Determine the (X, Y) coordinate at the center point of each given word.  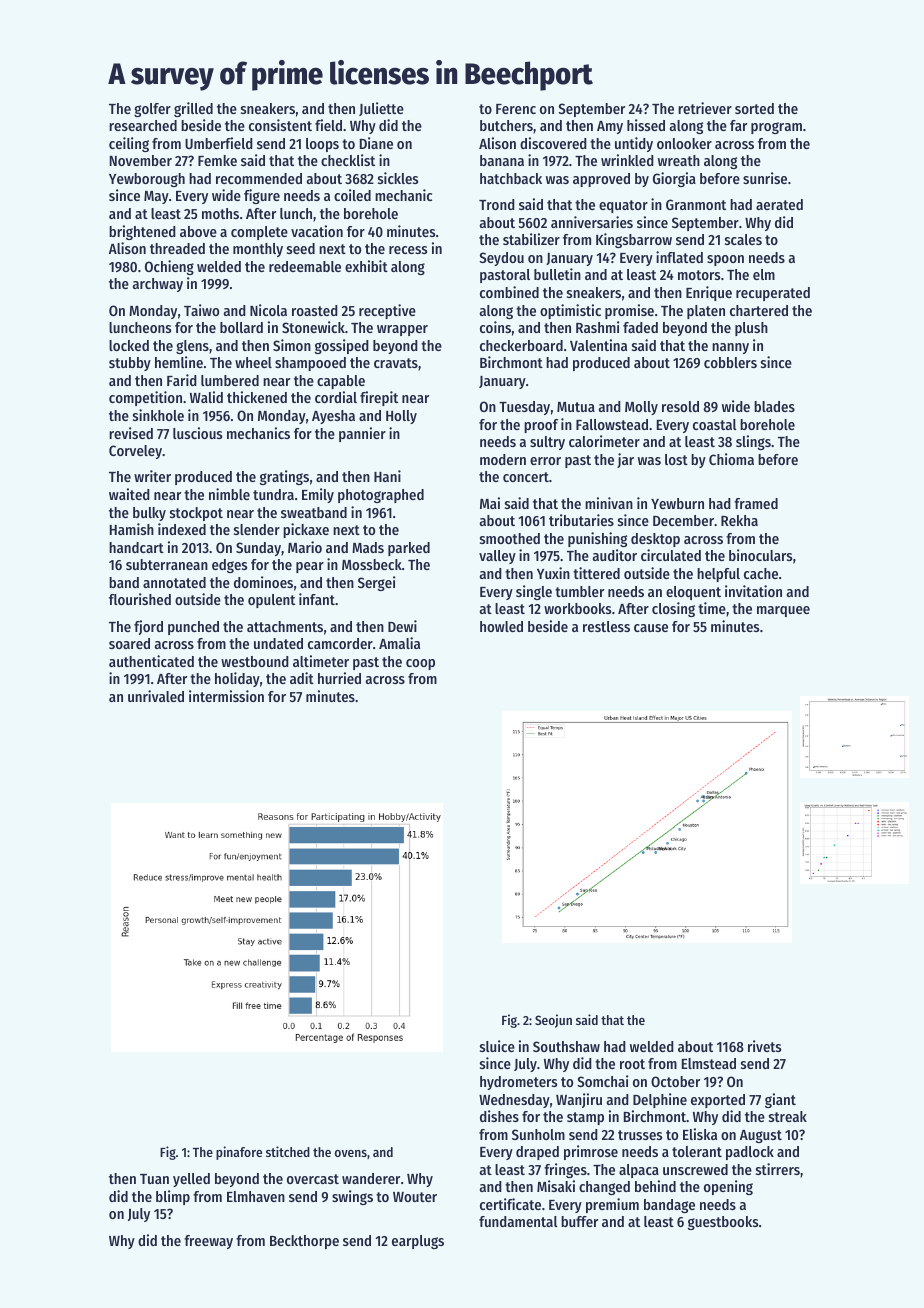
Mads (368, 547)
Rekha (739, 520)
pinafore (239, 1153)
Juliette (381, 109)
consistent (280, 125)
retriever (705, 108)
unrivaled (156, 696)
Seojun (553, 1021)
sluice (497, 1046)
